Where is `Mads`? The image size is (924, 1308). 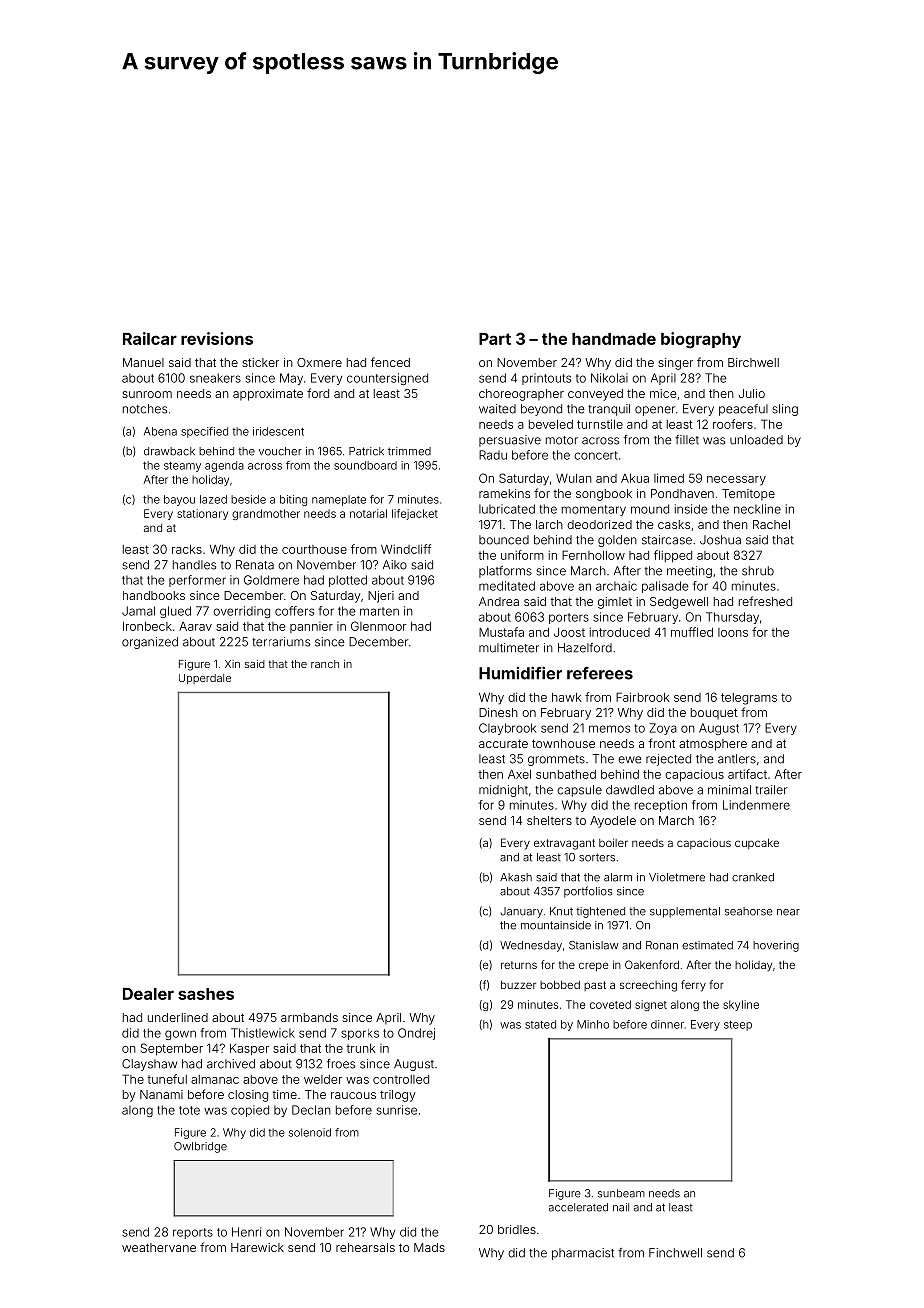
Mads is located at coordinates (429, 1247).
